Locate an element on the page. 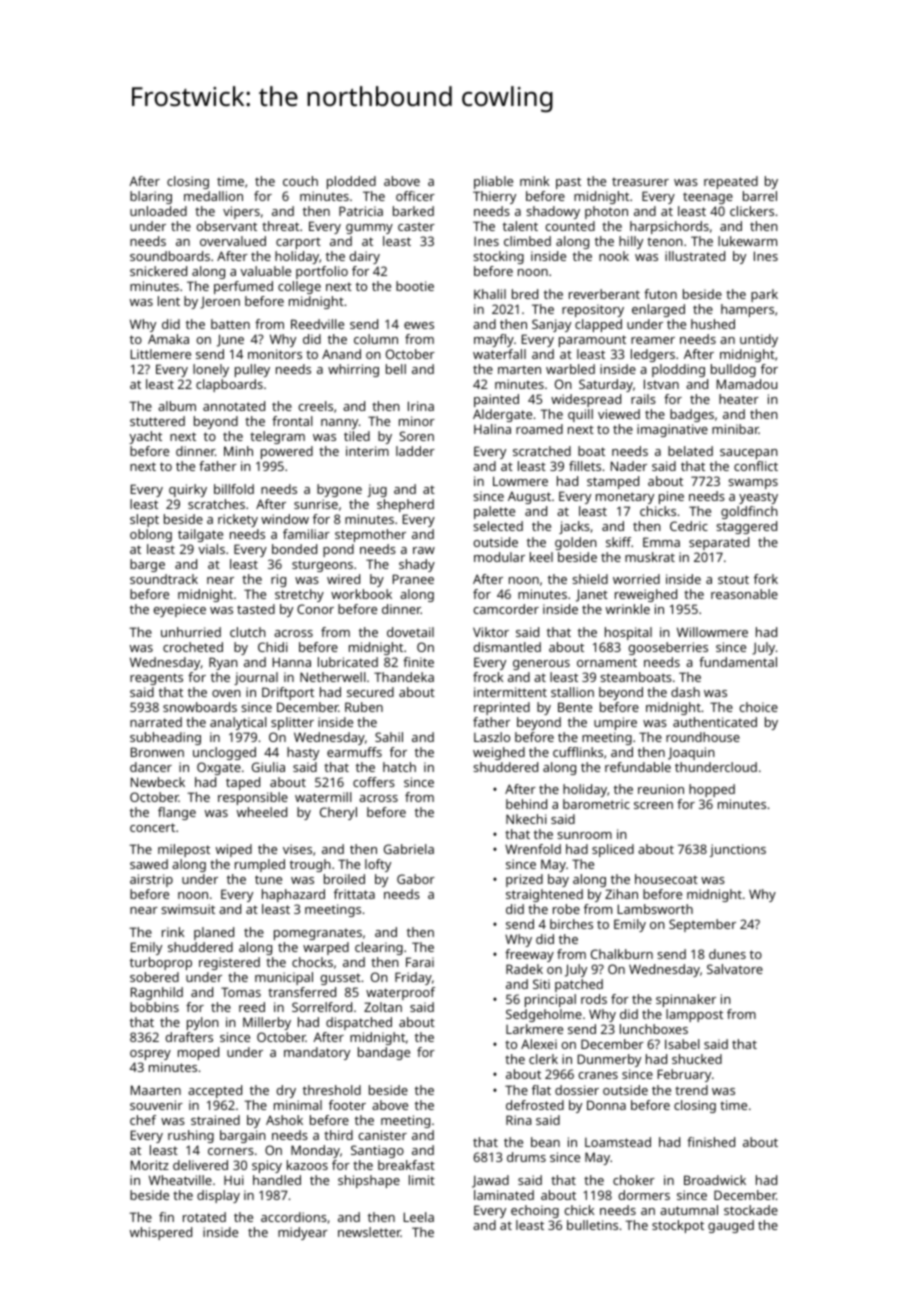  unclogged is located at coordinates (224, 753).
